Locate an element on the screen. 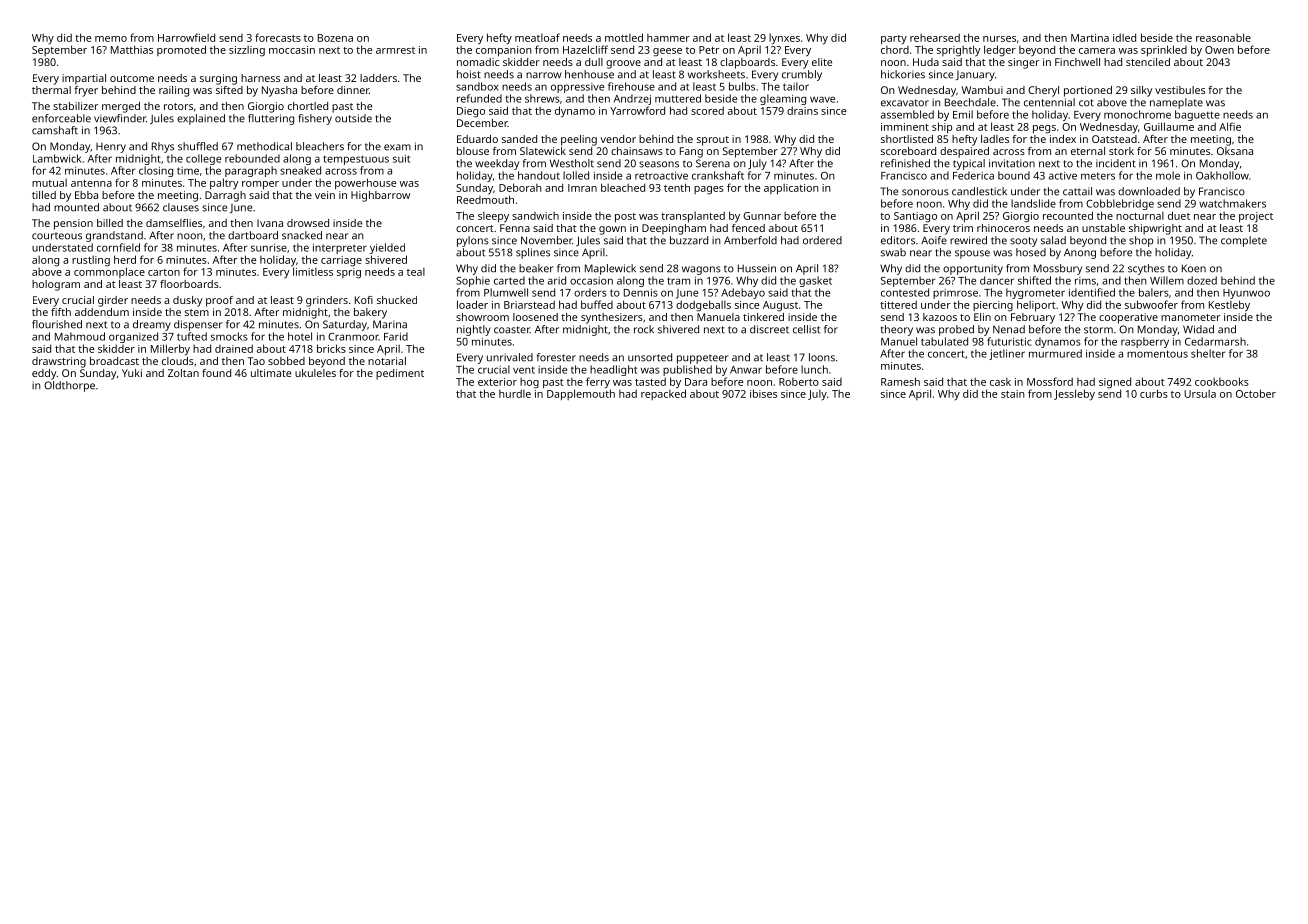 The height and width of the screenshot is (924, 1308). Beechdale is located at coordinates (970, 102).
